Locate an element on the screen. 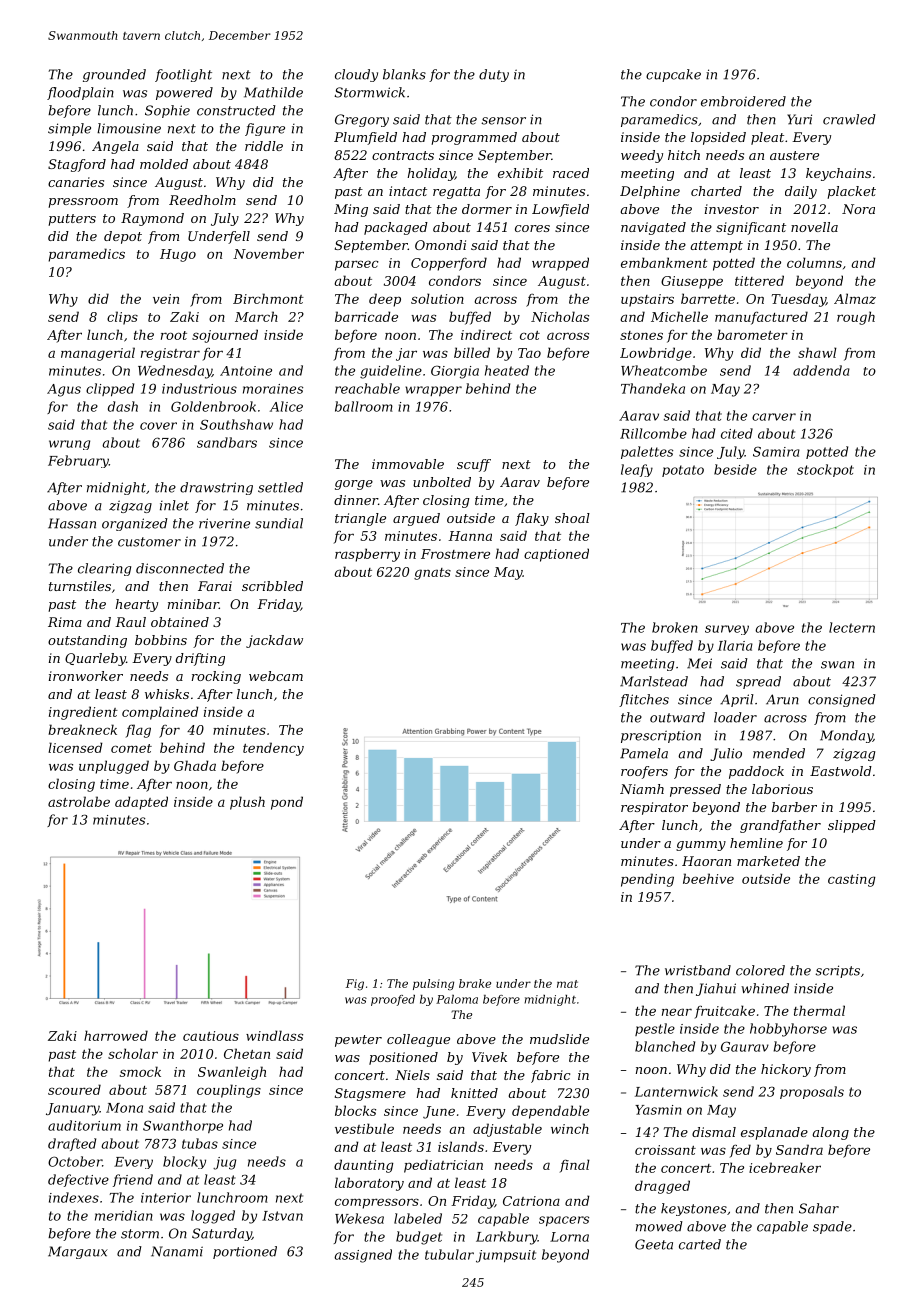 The image size is (924, 1308). Tao is located at coordinates (529, 353).
